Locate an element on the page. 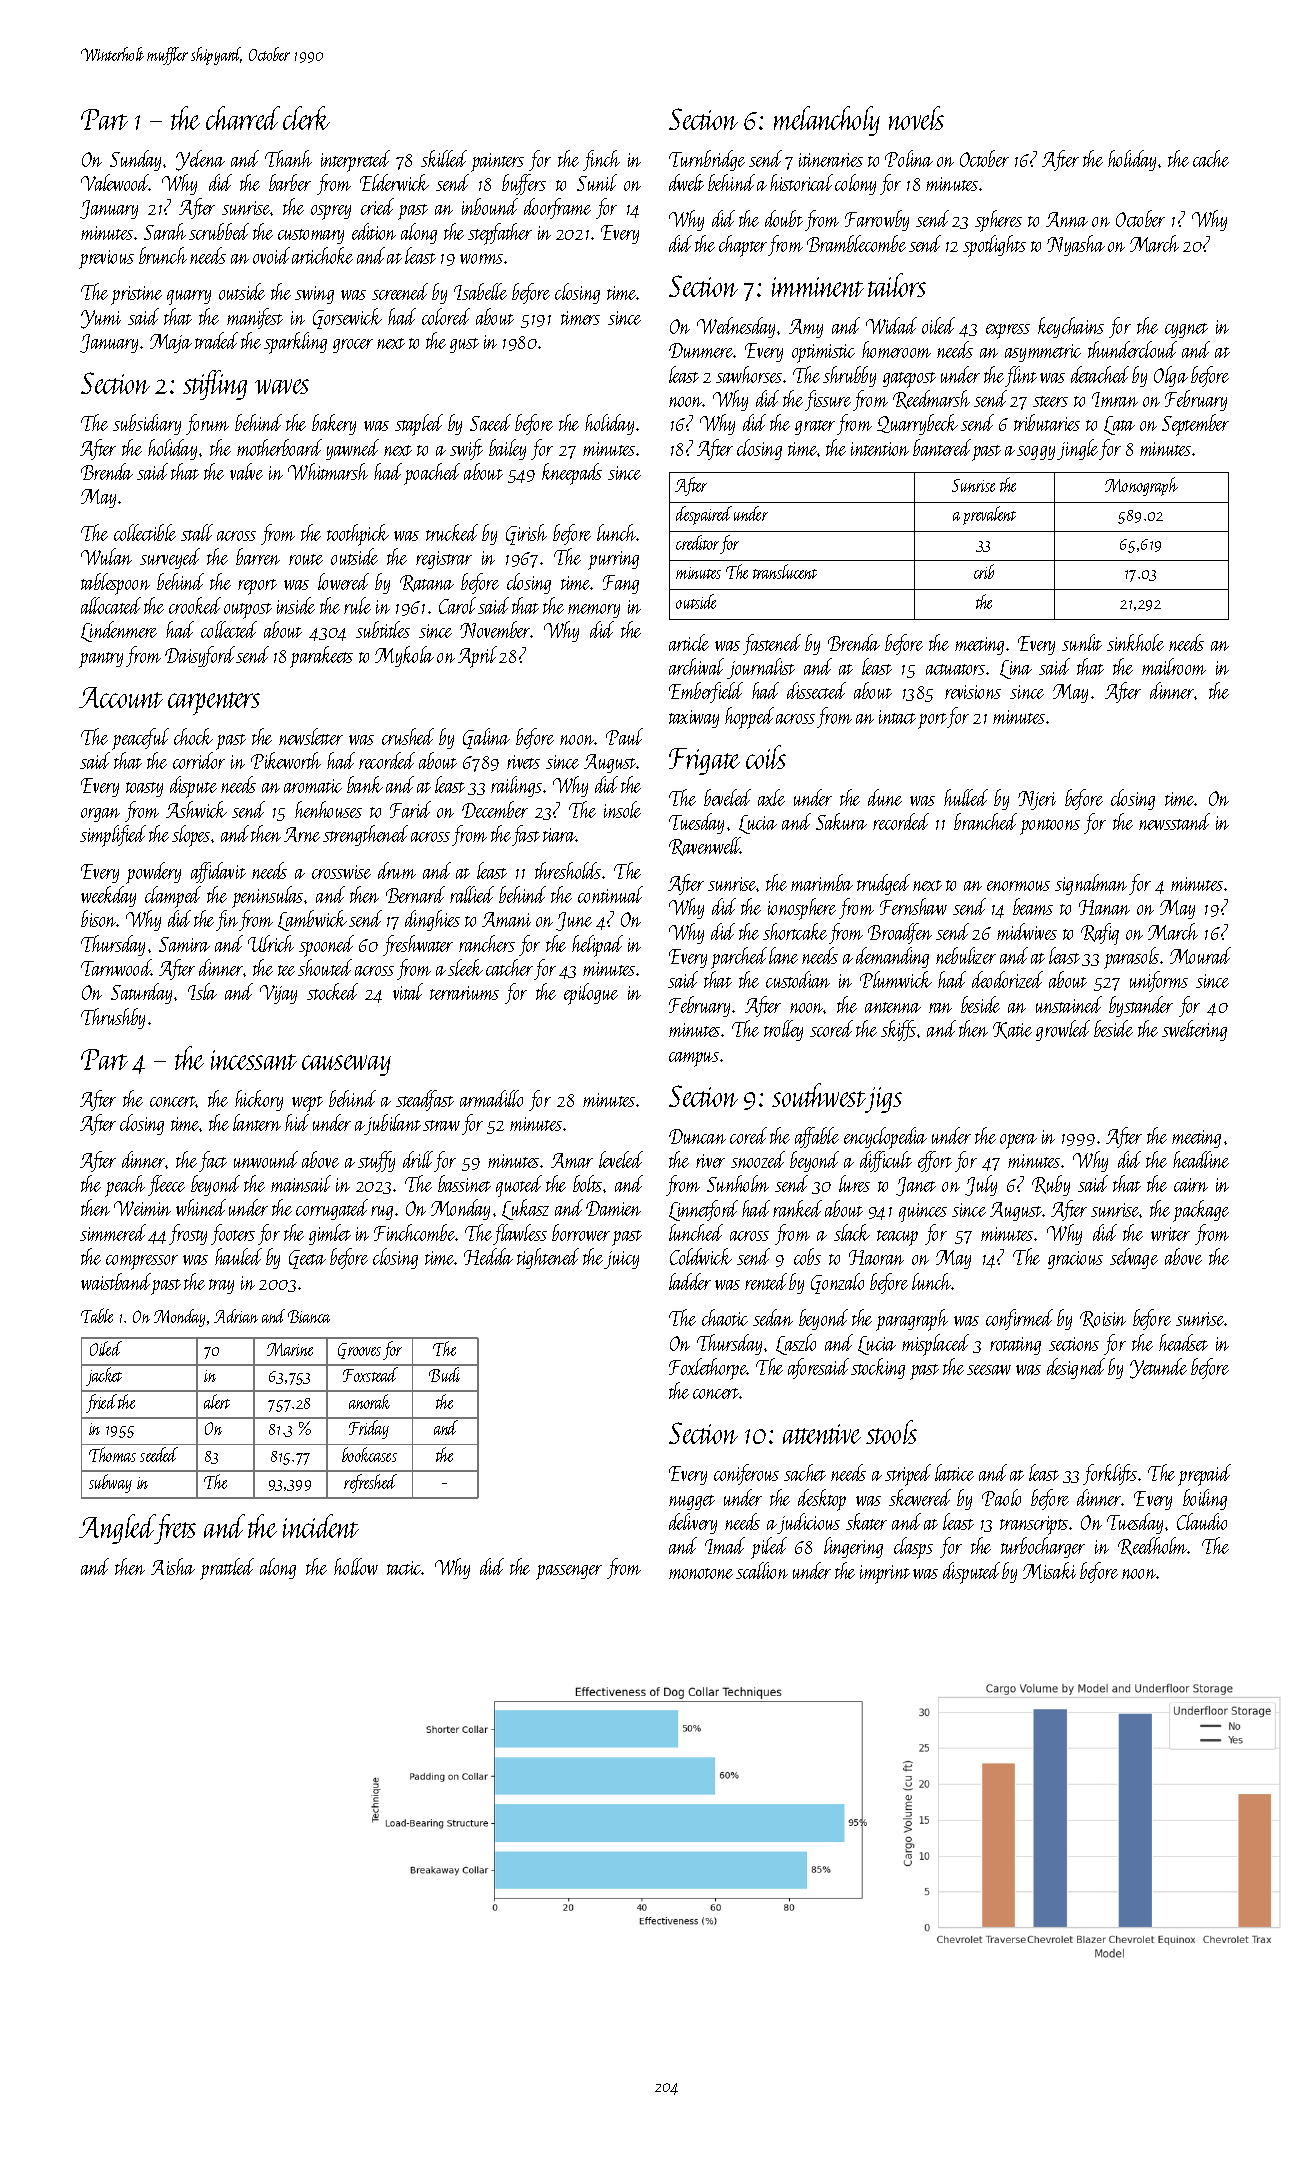 The image size is (1310, 2158). Duncan is located at coordinates (697, 1136).
